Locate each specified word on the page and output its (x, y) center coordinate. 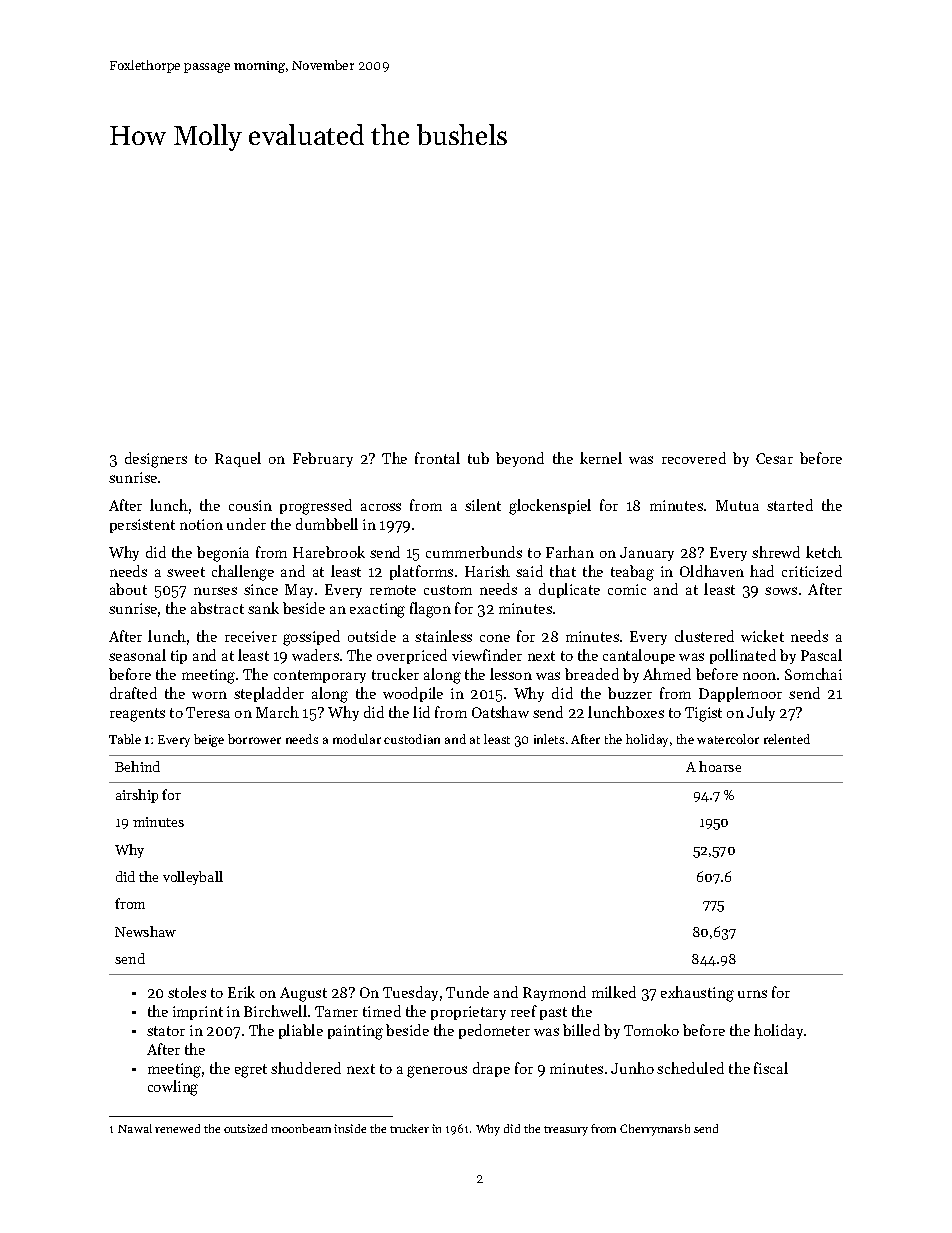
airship (137, 796)
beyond (520, 459)
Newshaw (145, 931)
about (128, 589)
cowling (173, 1088)
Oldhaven (712, 571)
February (323, 459)
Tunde (467, 992)
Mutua (737, 505)
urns (752, 994)
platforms (421, 572)
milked (614, 992)
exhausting (697, 994)
